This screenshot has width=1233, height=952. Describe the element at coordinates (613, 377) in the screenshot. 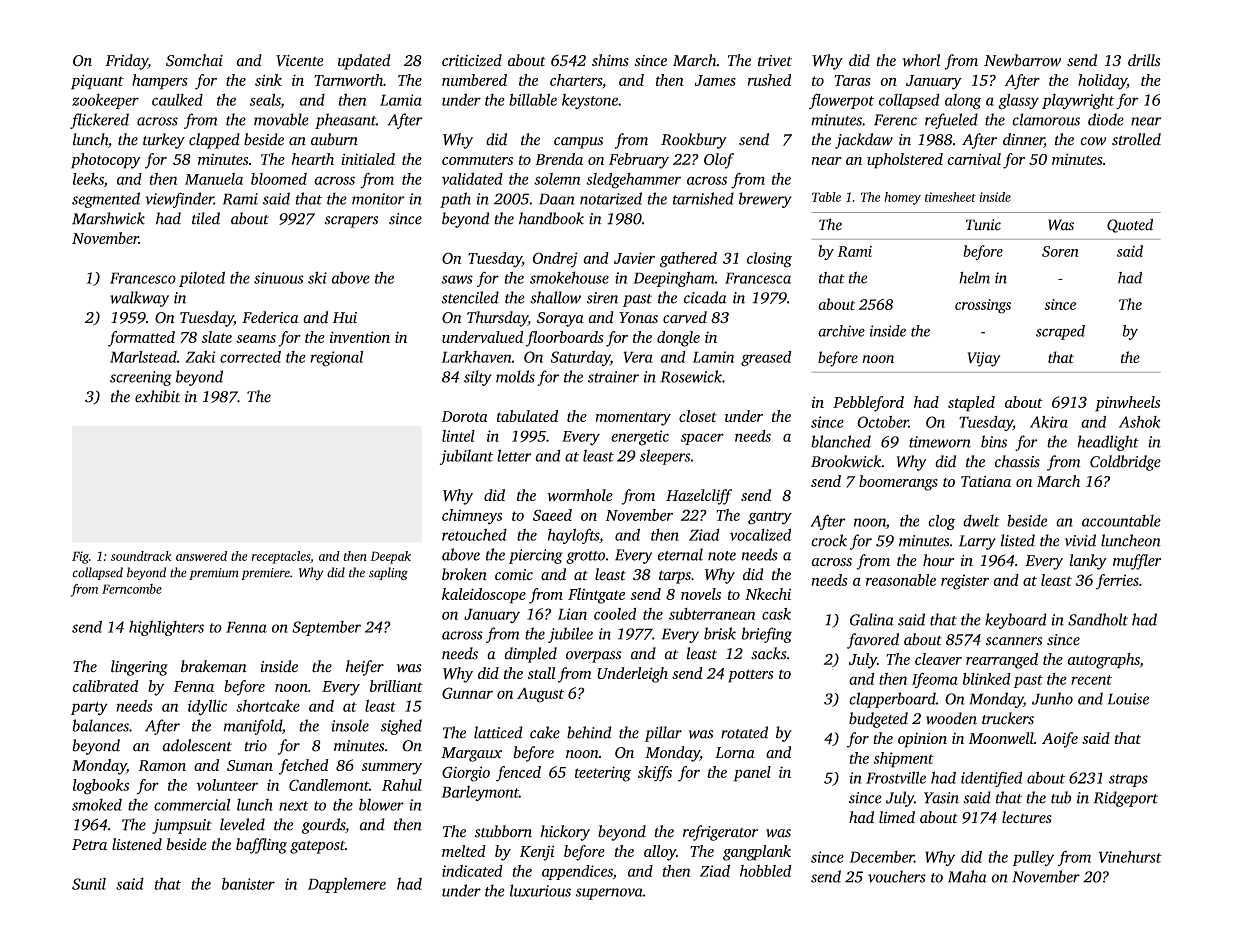

I see `strainer` at that location.
